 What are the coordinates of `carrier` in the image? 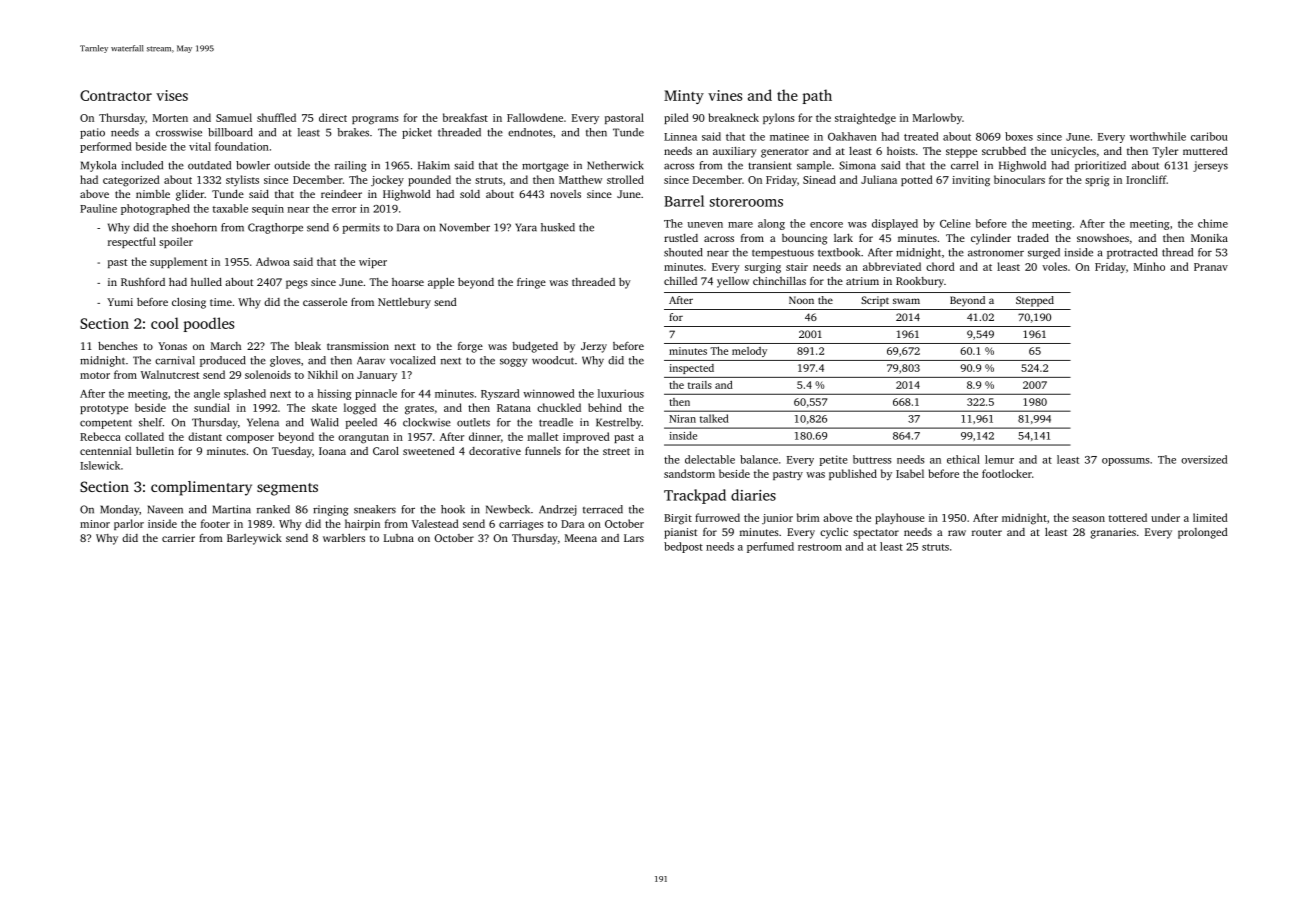 It's located at (178, 538).
